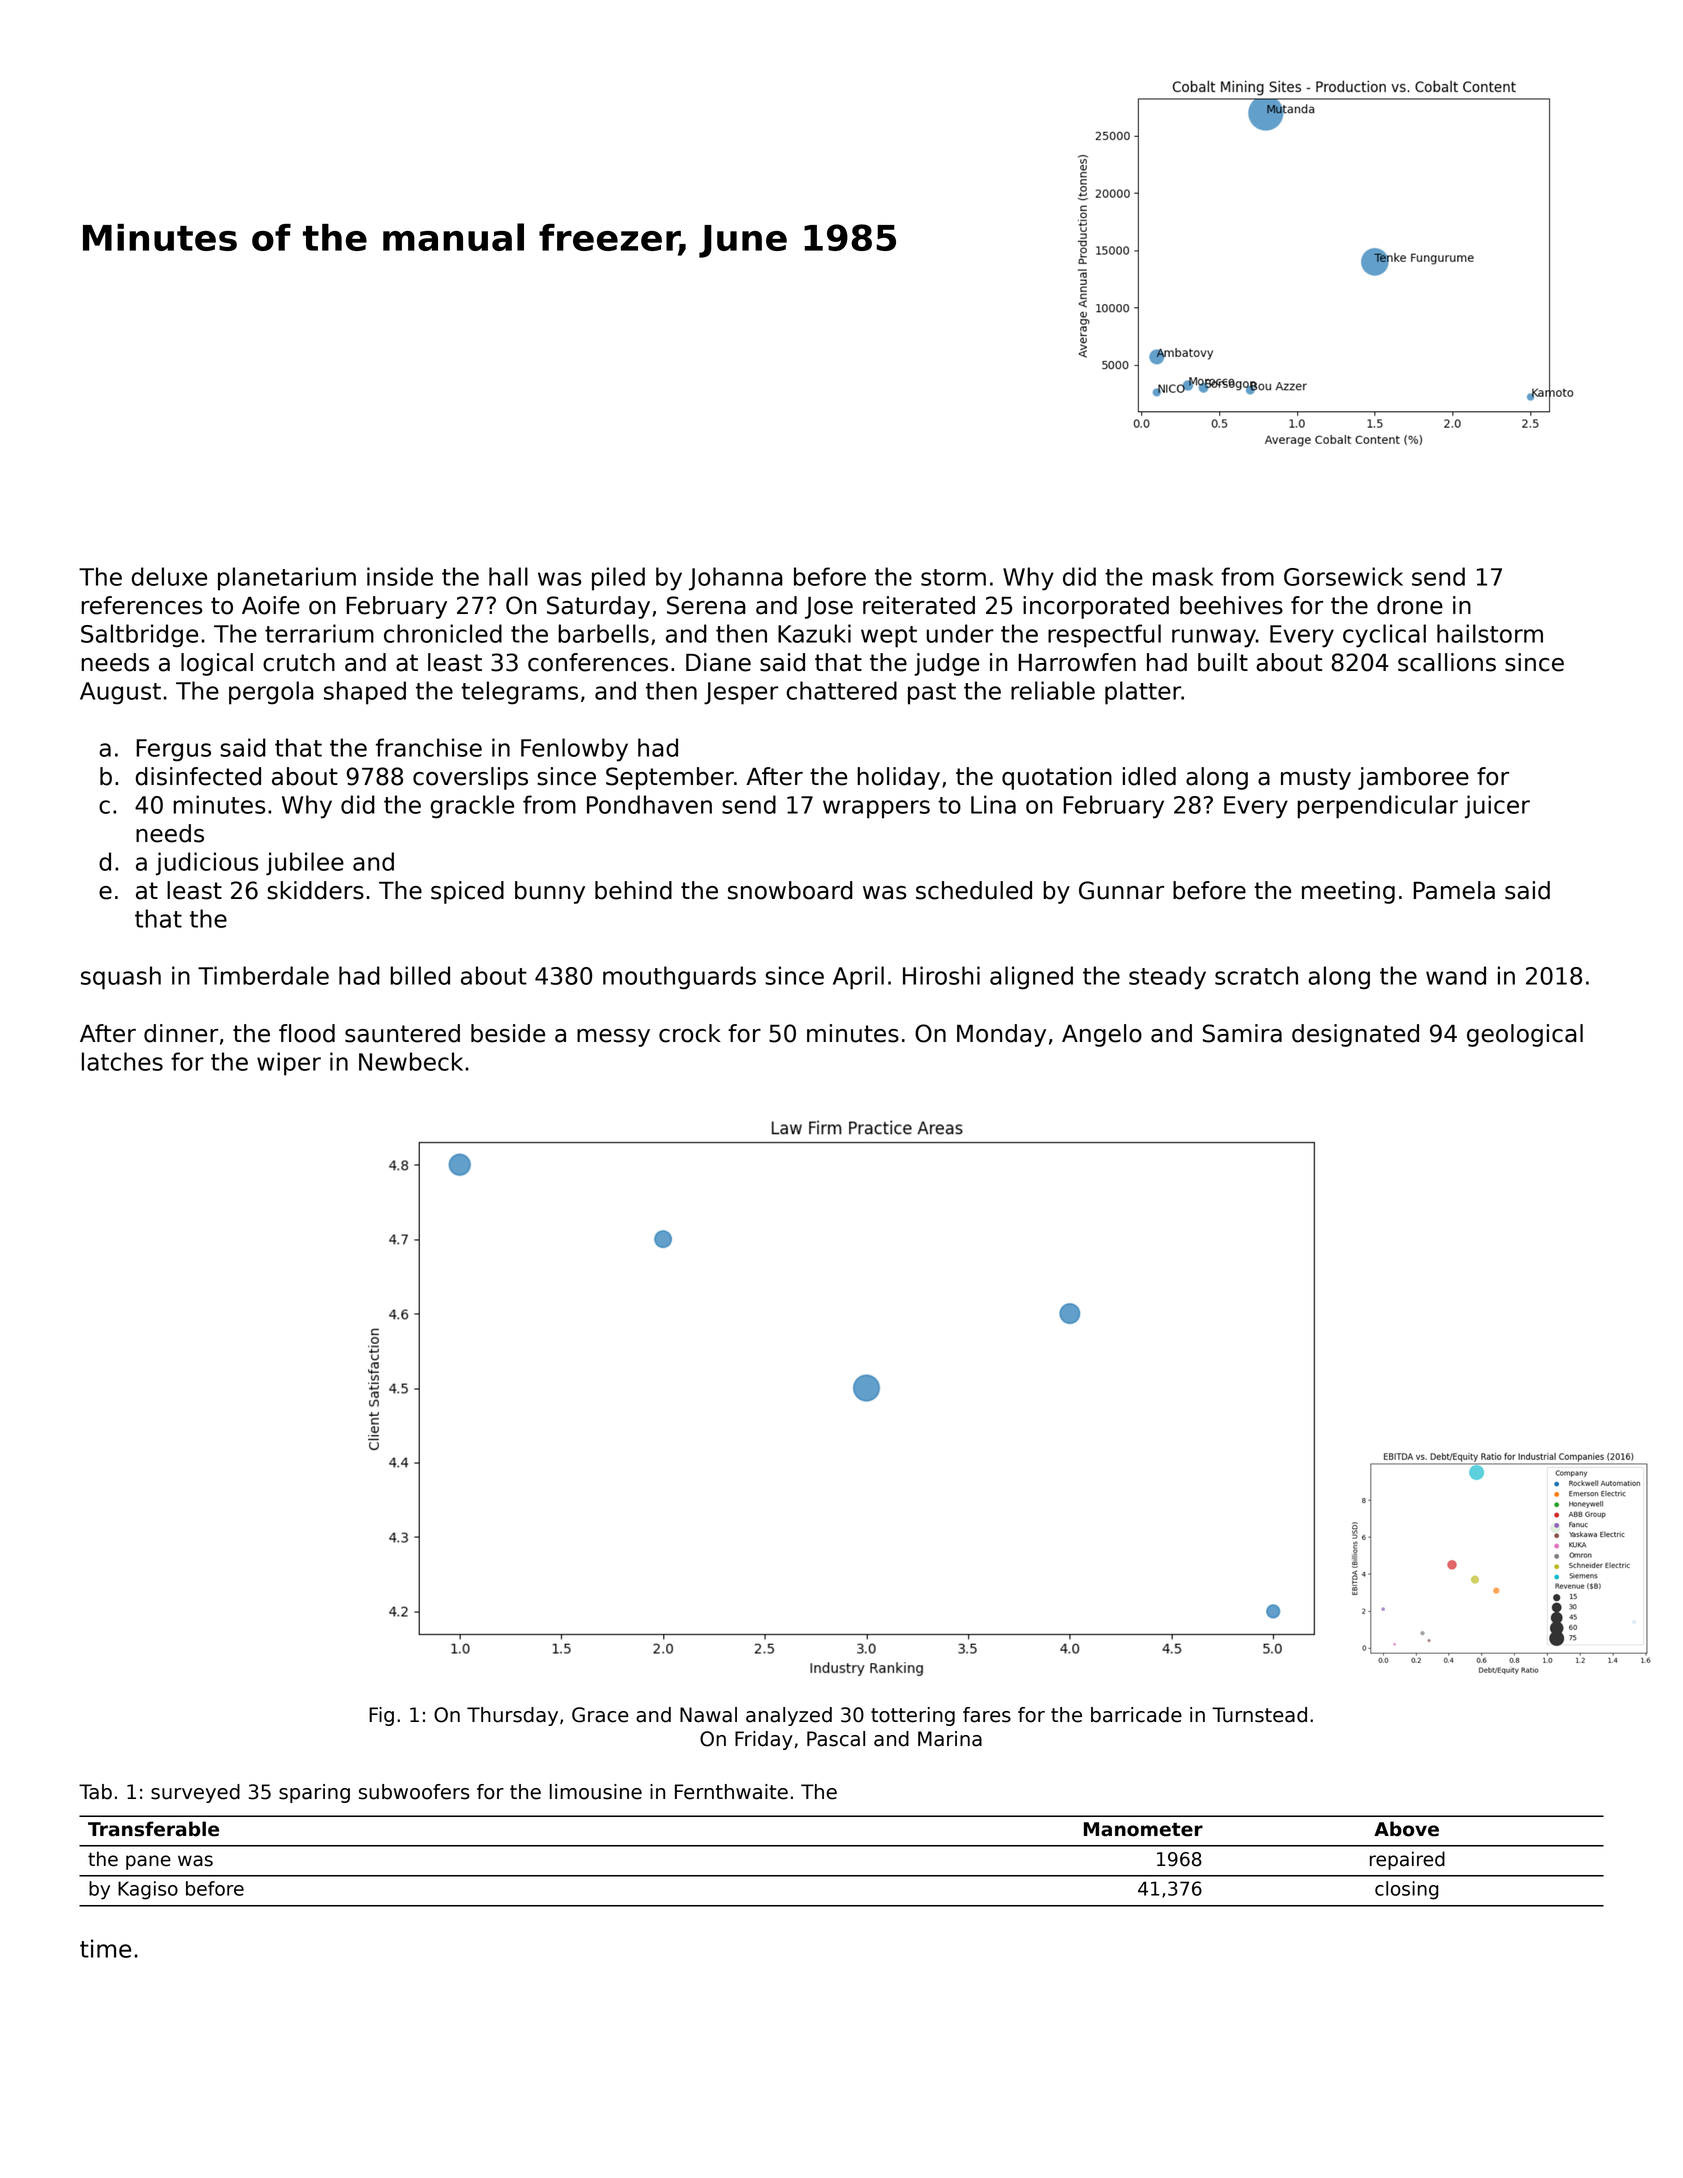 This screenshot has height=2178, width=1683. Describe the element at coordinates (1242, 1033) in the screenshot. I see `Samira` at that location.
